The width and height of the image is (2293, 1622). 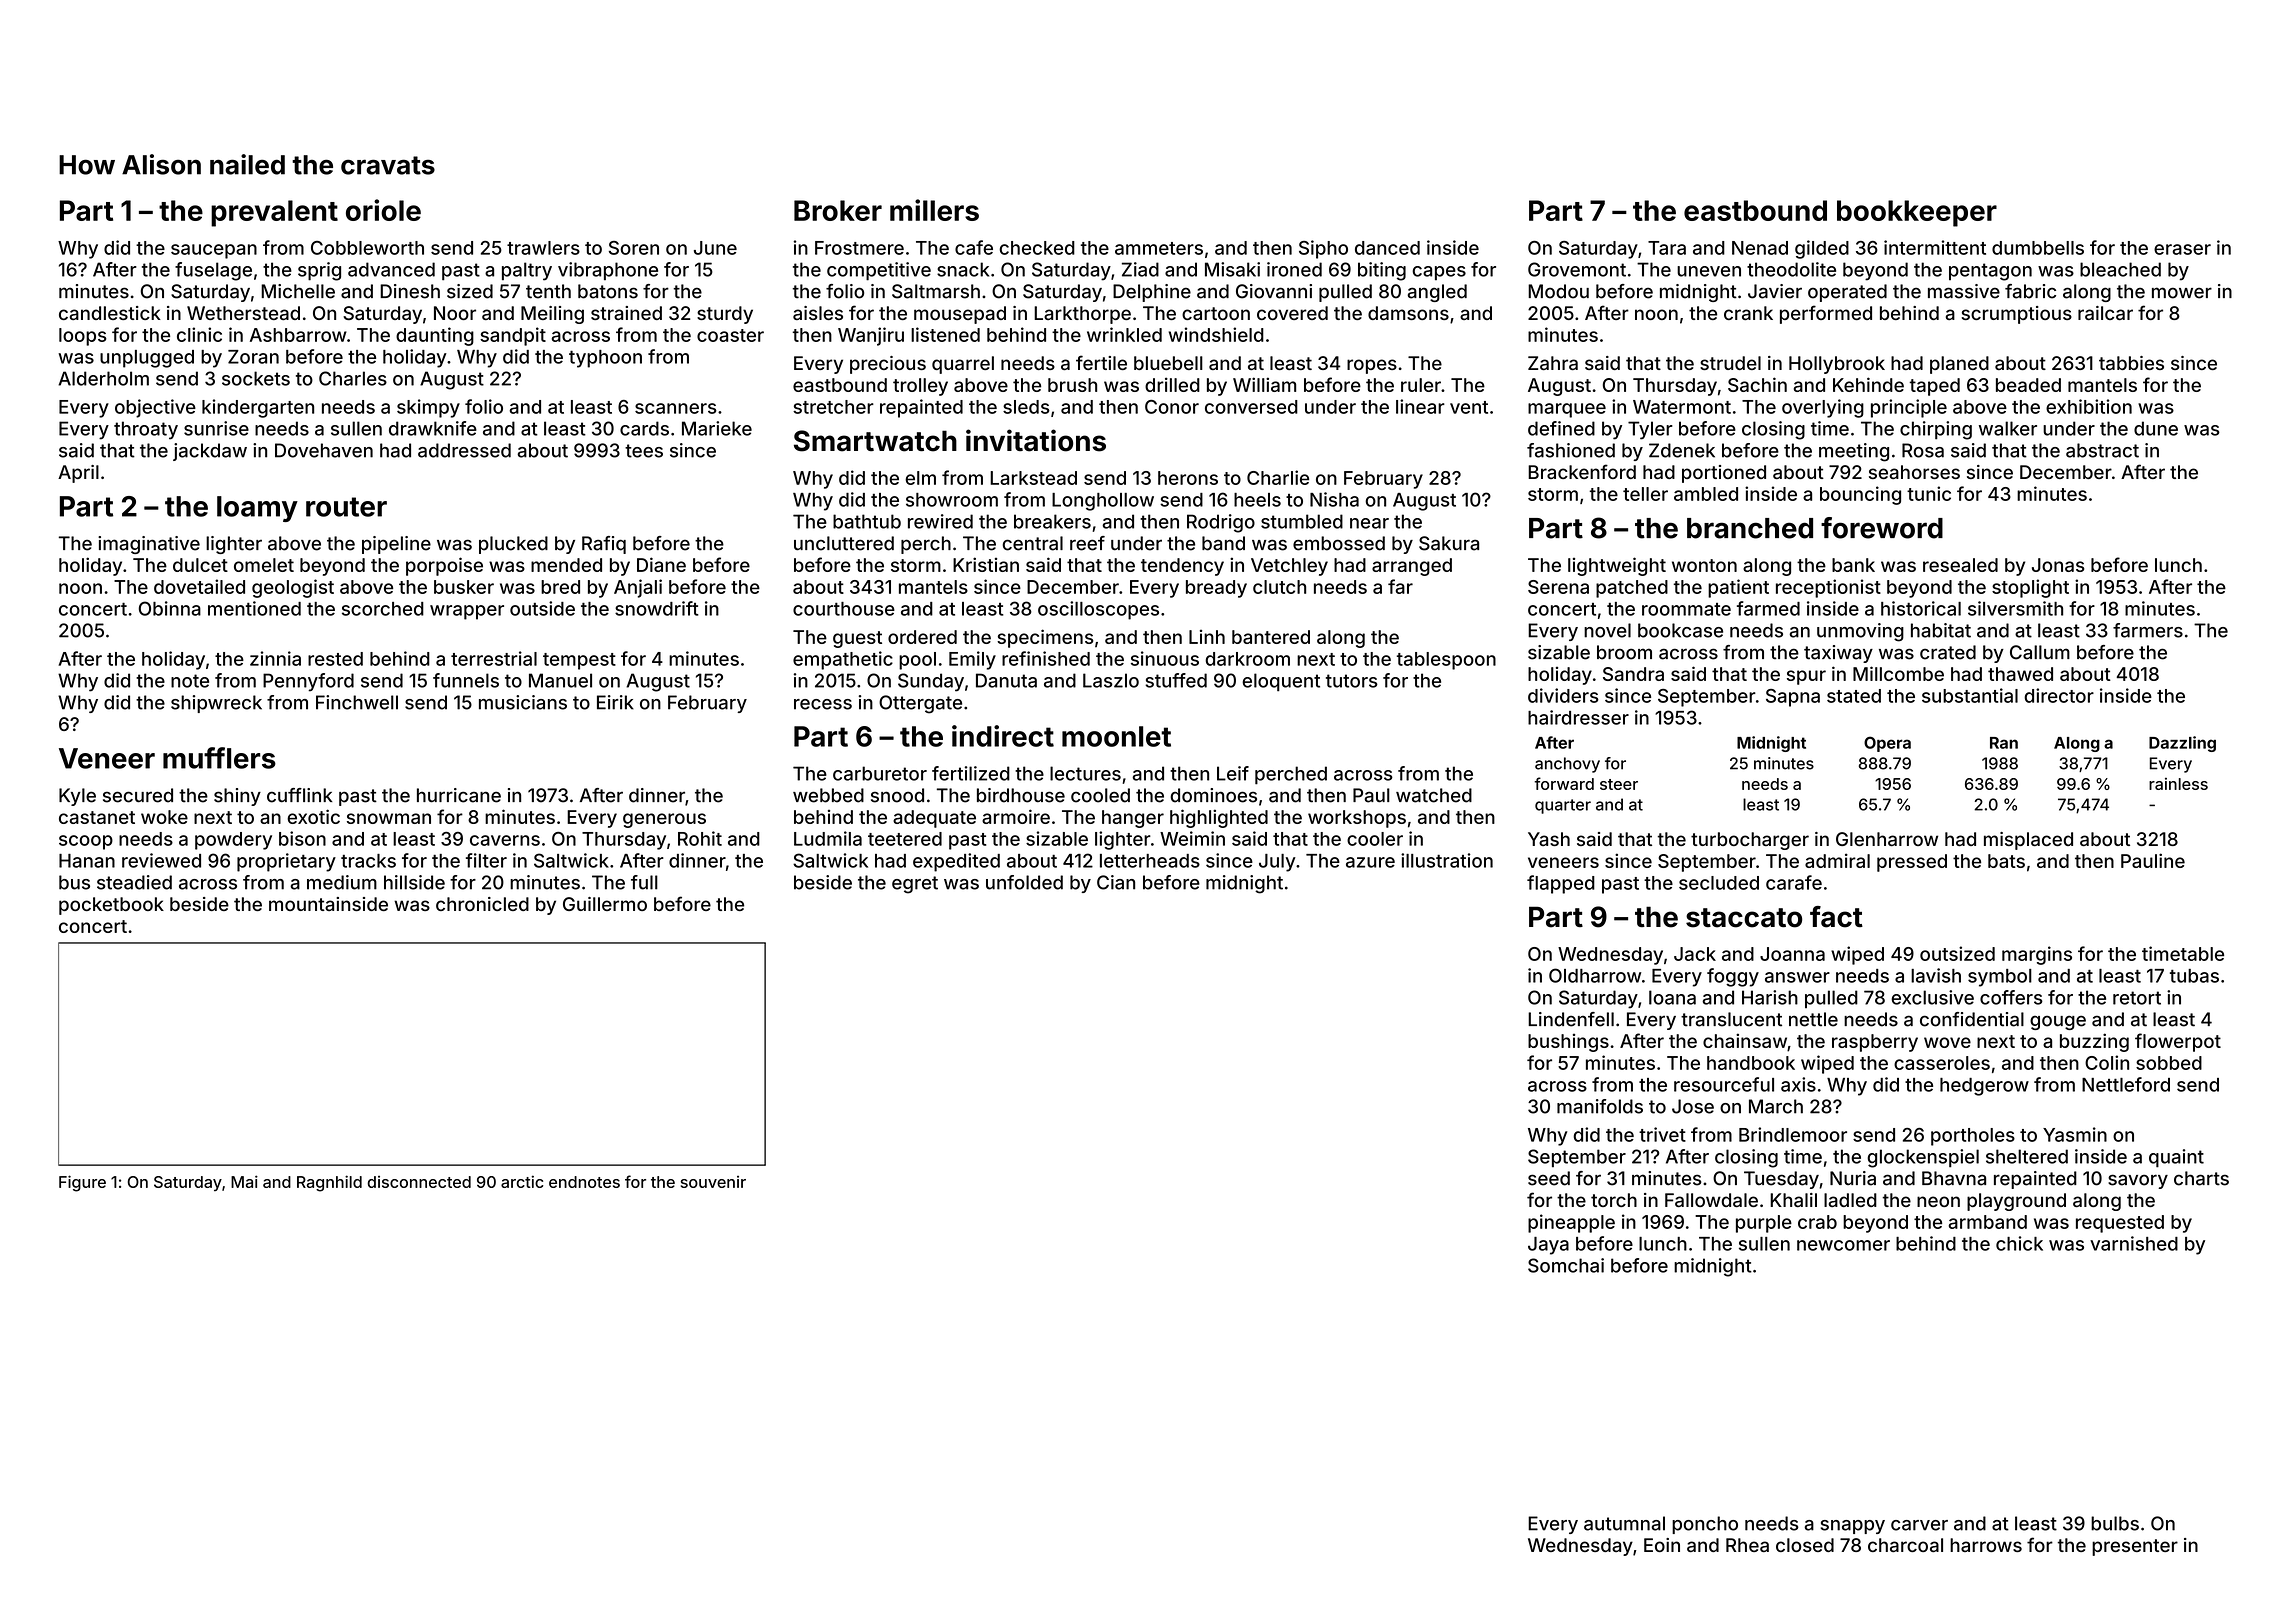 I want to click on millers, so click(x=934, y=210).
